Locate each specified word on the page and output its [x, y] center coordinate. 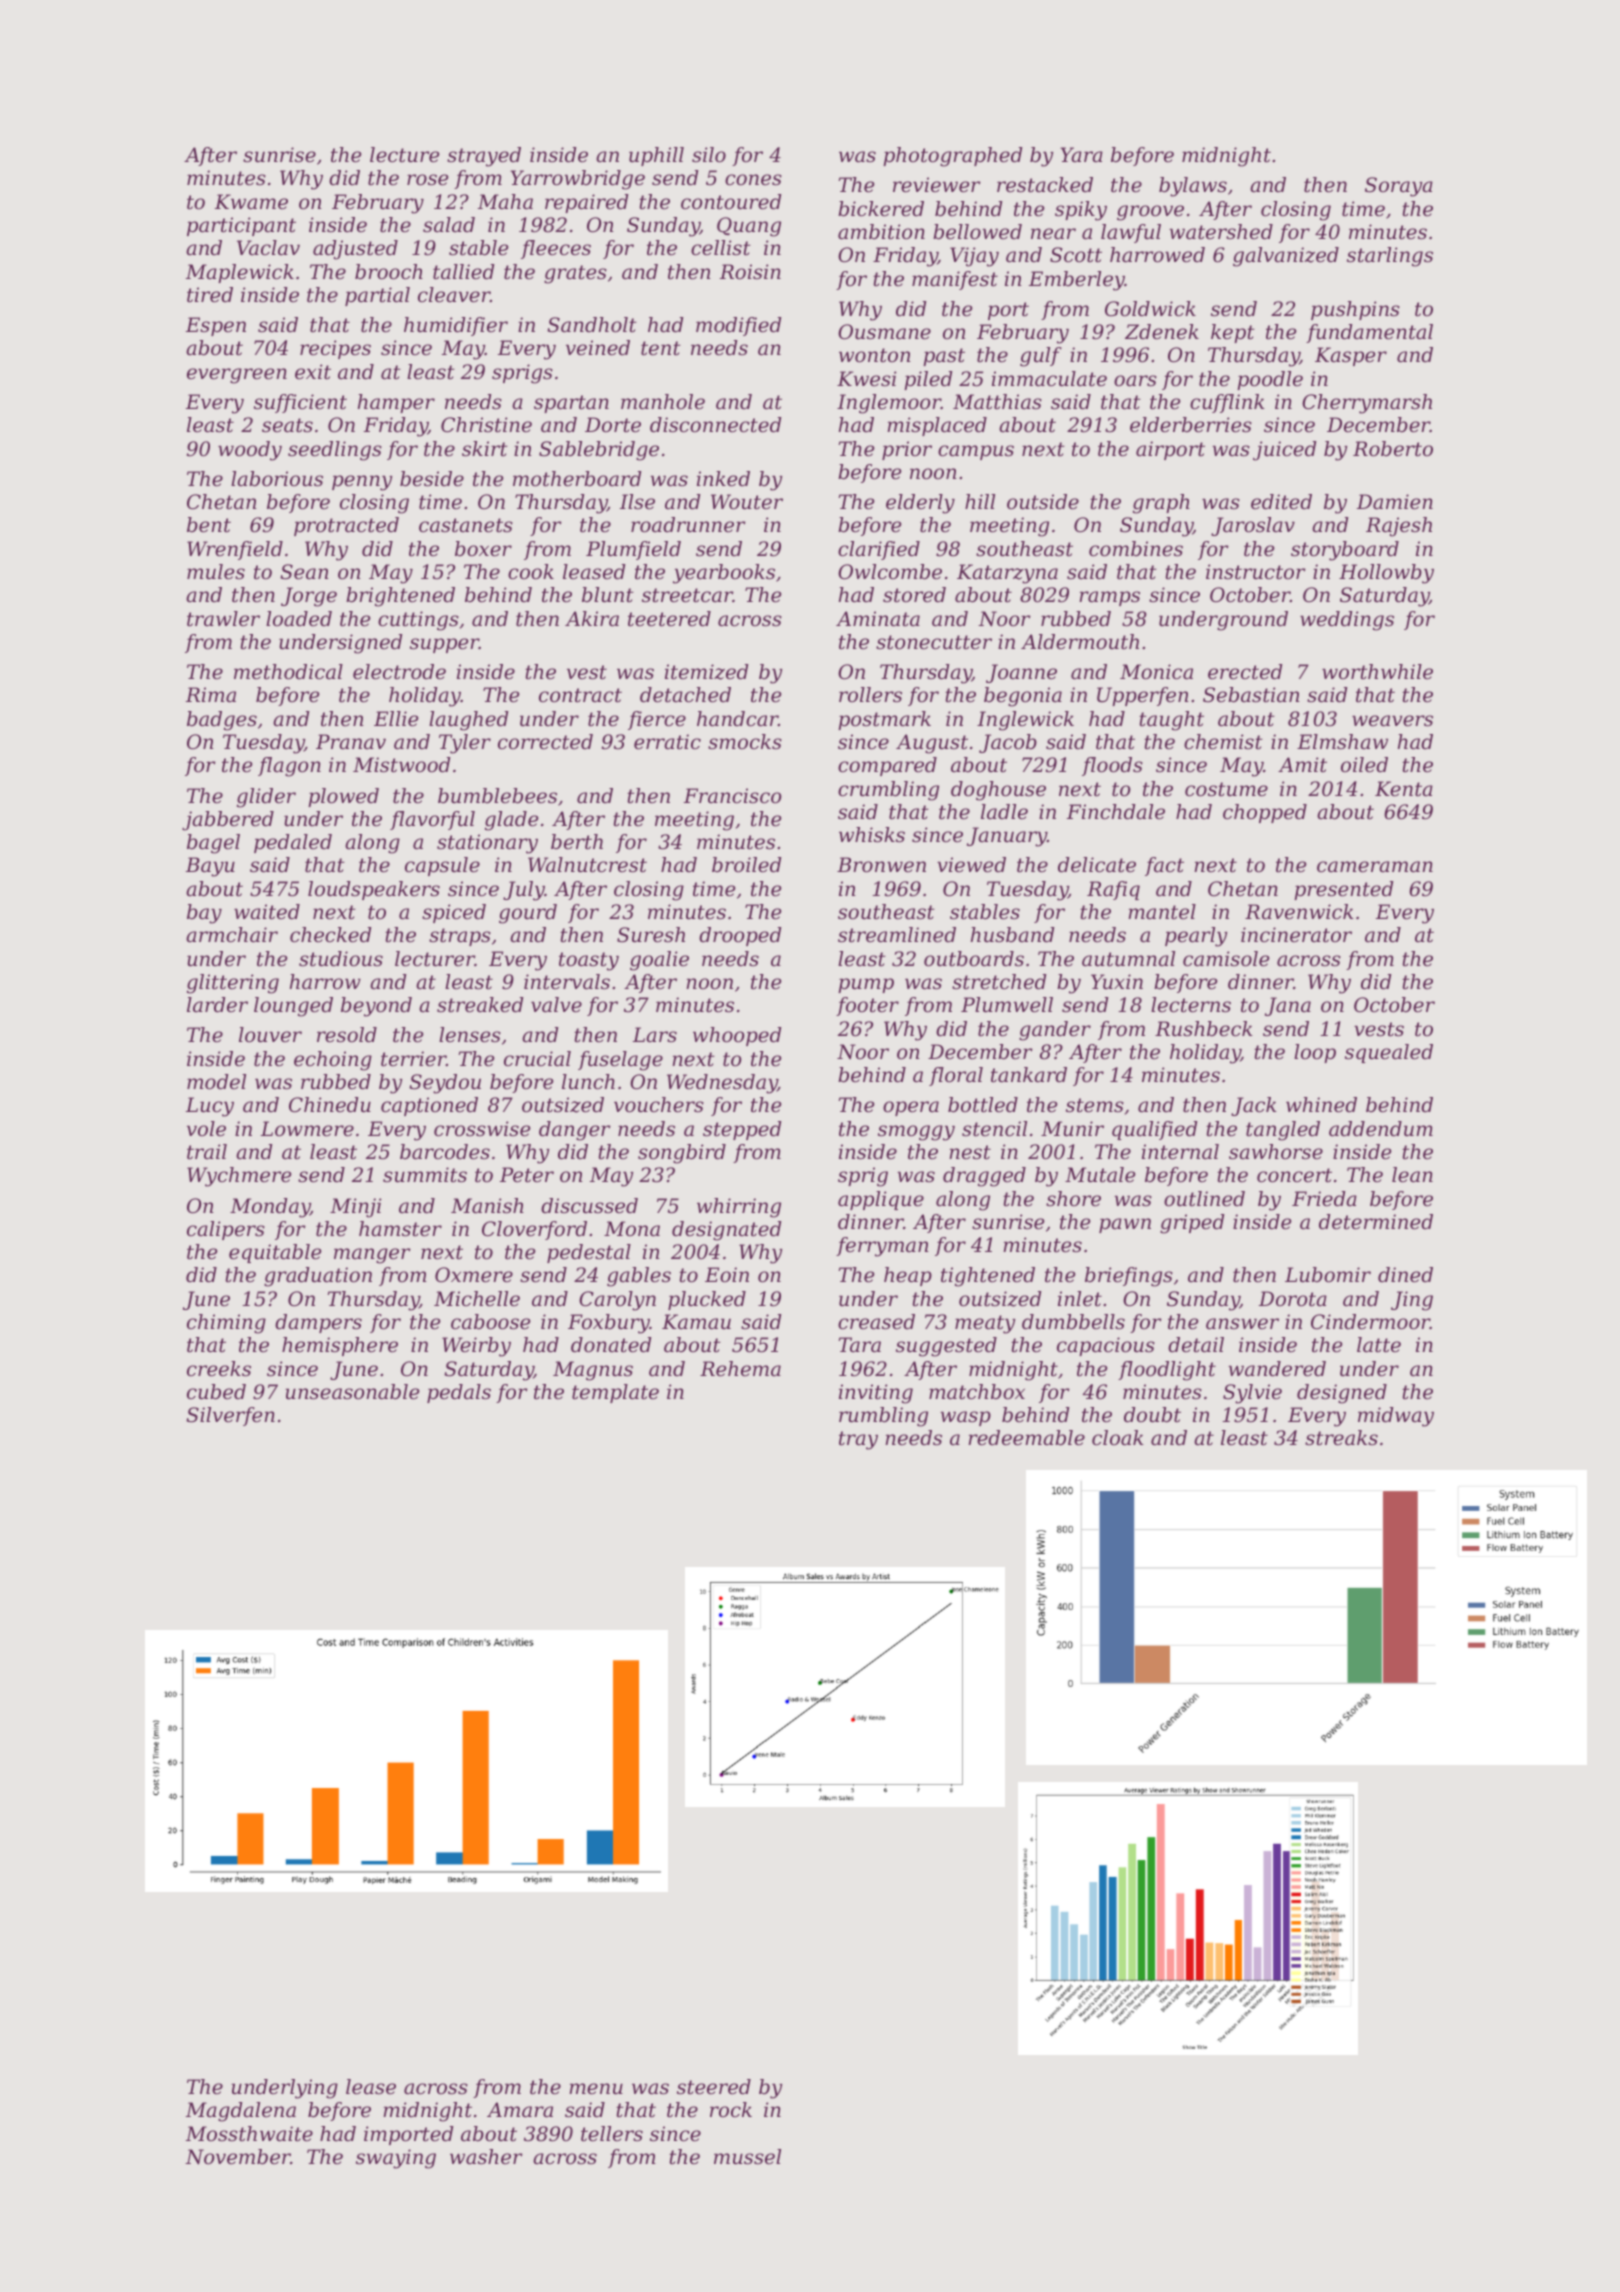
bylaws [1193, 187]
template [615, 1393]
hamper [396, 403]
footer [867, 1006]
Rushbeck [1203, 1029]
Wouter [747, 502]
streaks [1341, 1438]
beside [432, 479]
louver [270, 1035]
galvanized [1286, 257]
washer [486, 2157]
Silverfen [230, 1416]
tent [661, 348]
